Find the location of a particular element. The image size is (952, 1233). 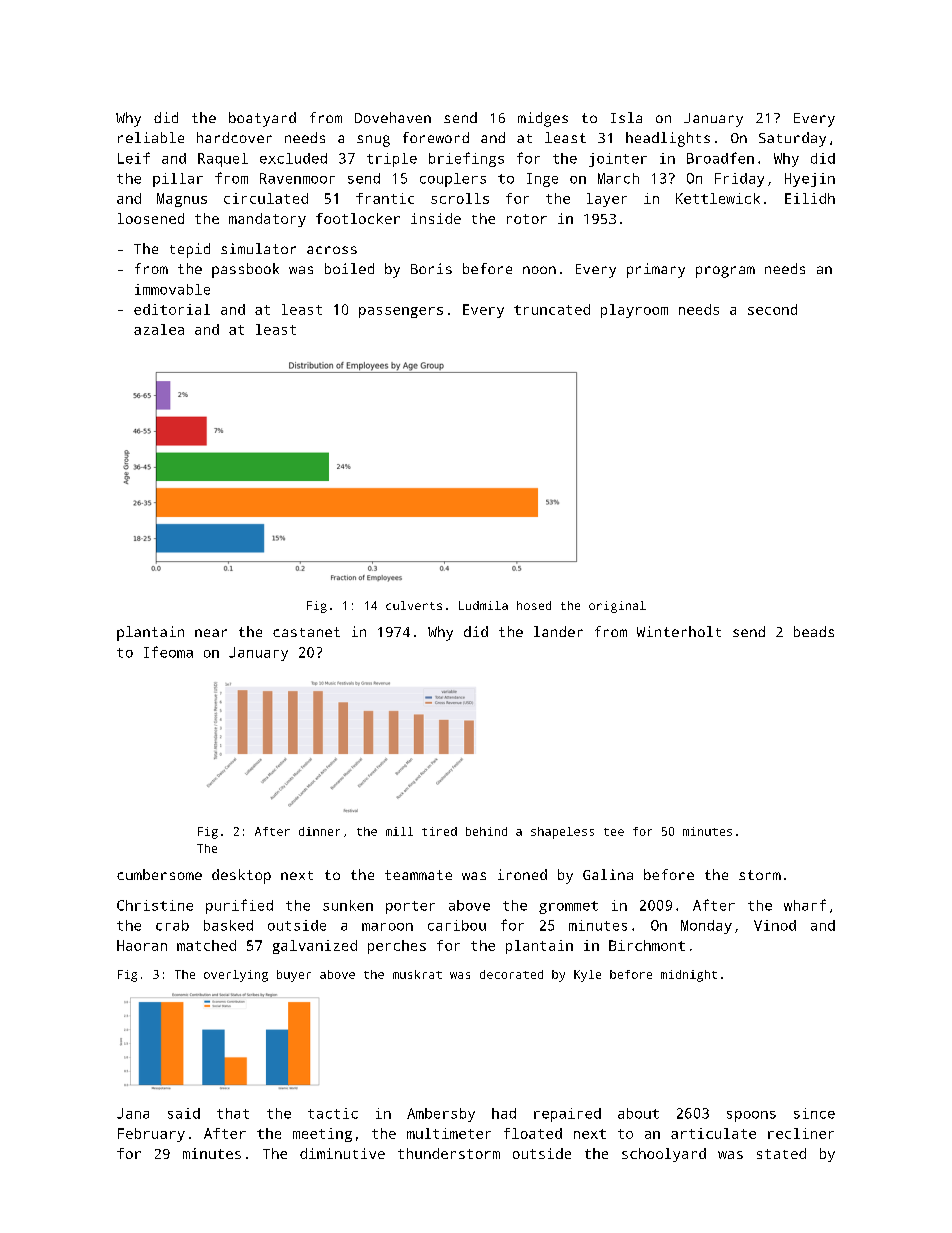

Jana is located at coordinates (133, 1113).
